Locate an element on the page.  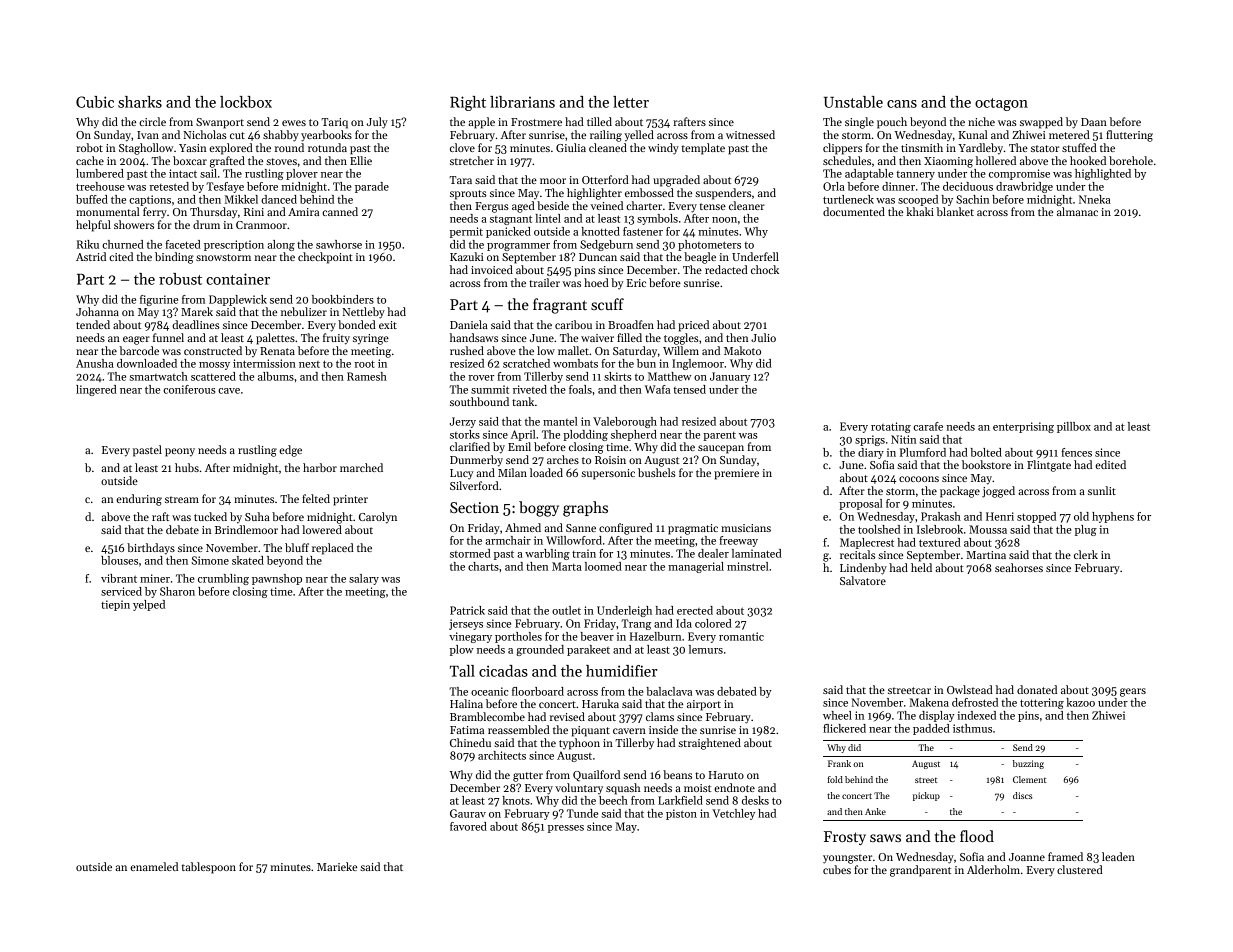
cans is located at coordinates (902, 104).
